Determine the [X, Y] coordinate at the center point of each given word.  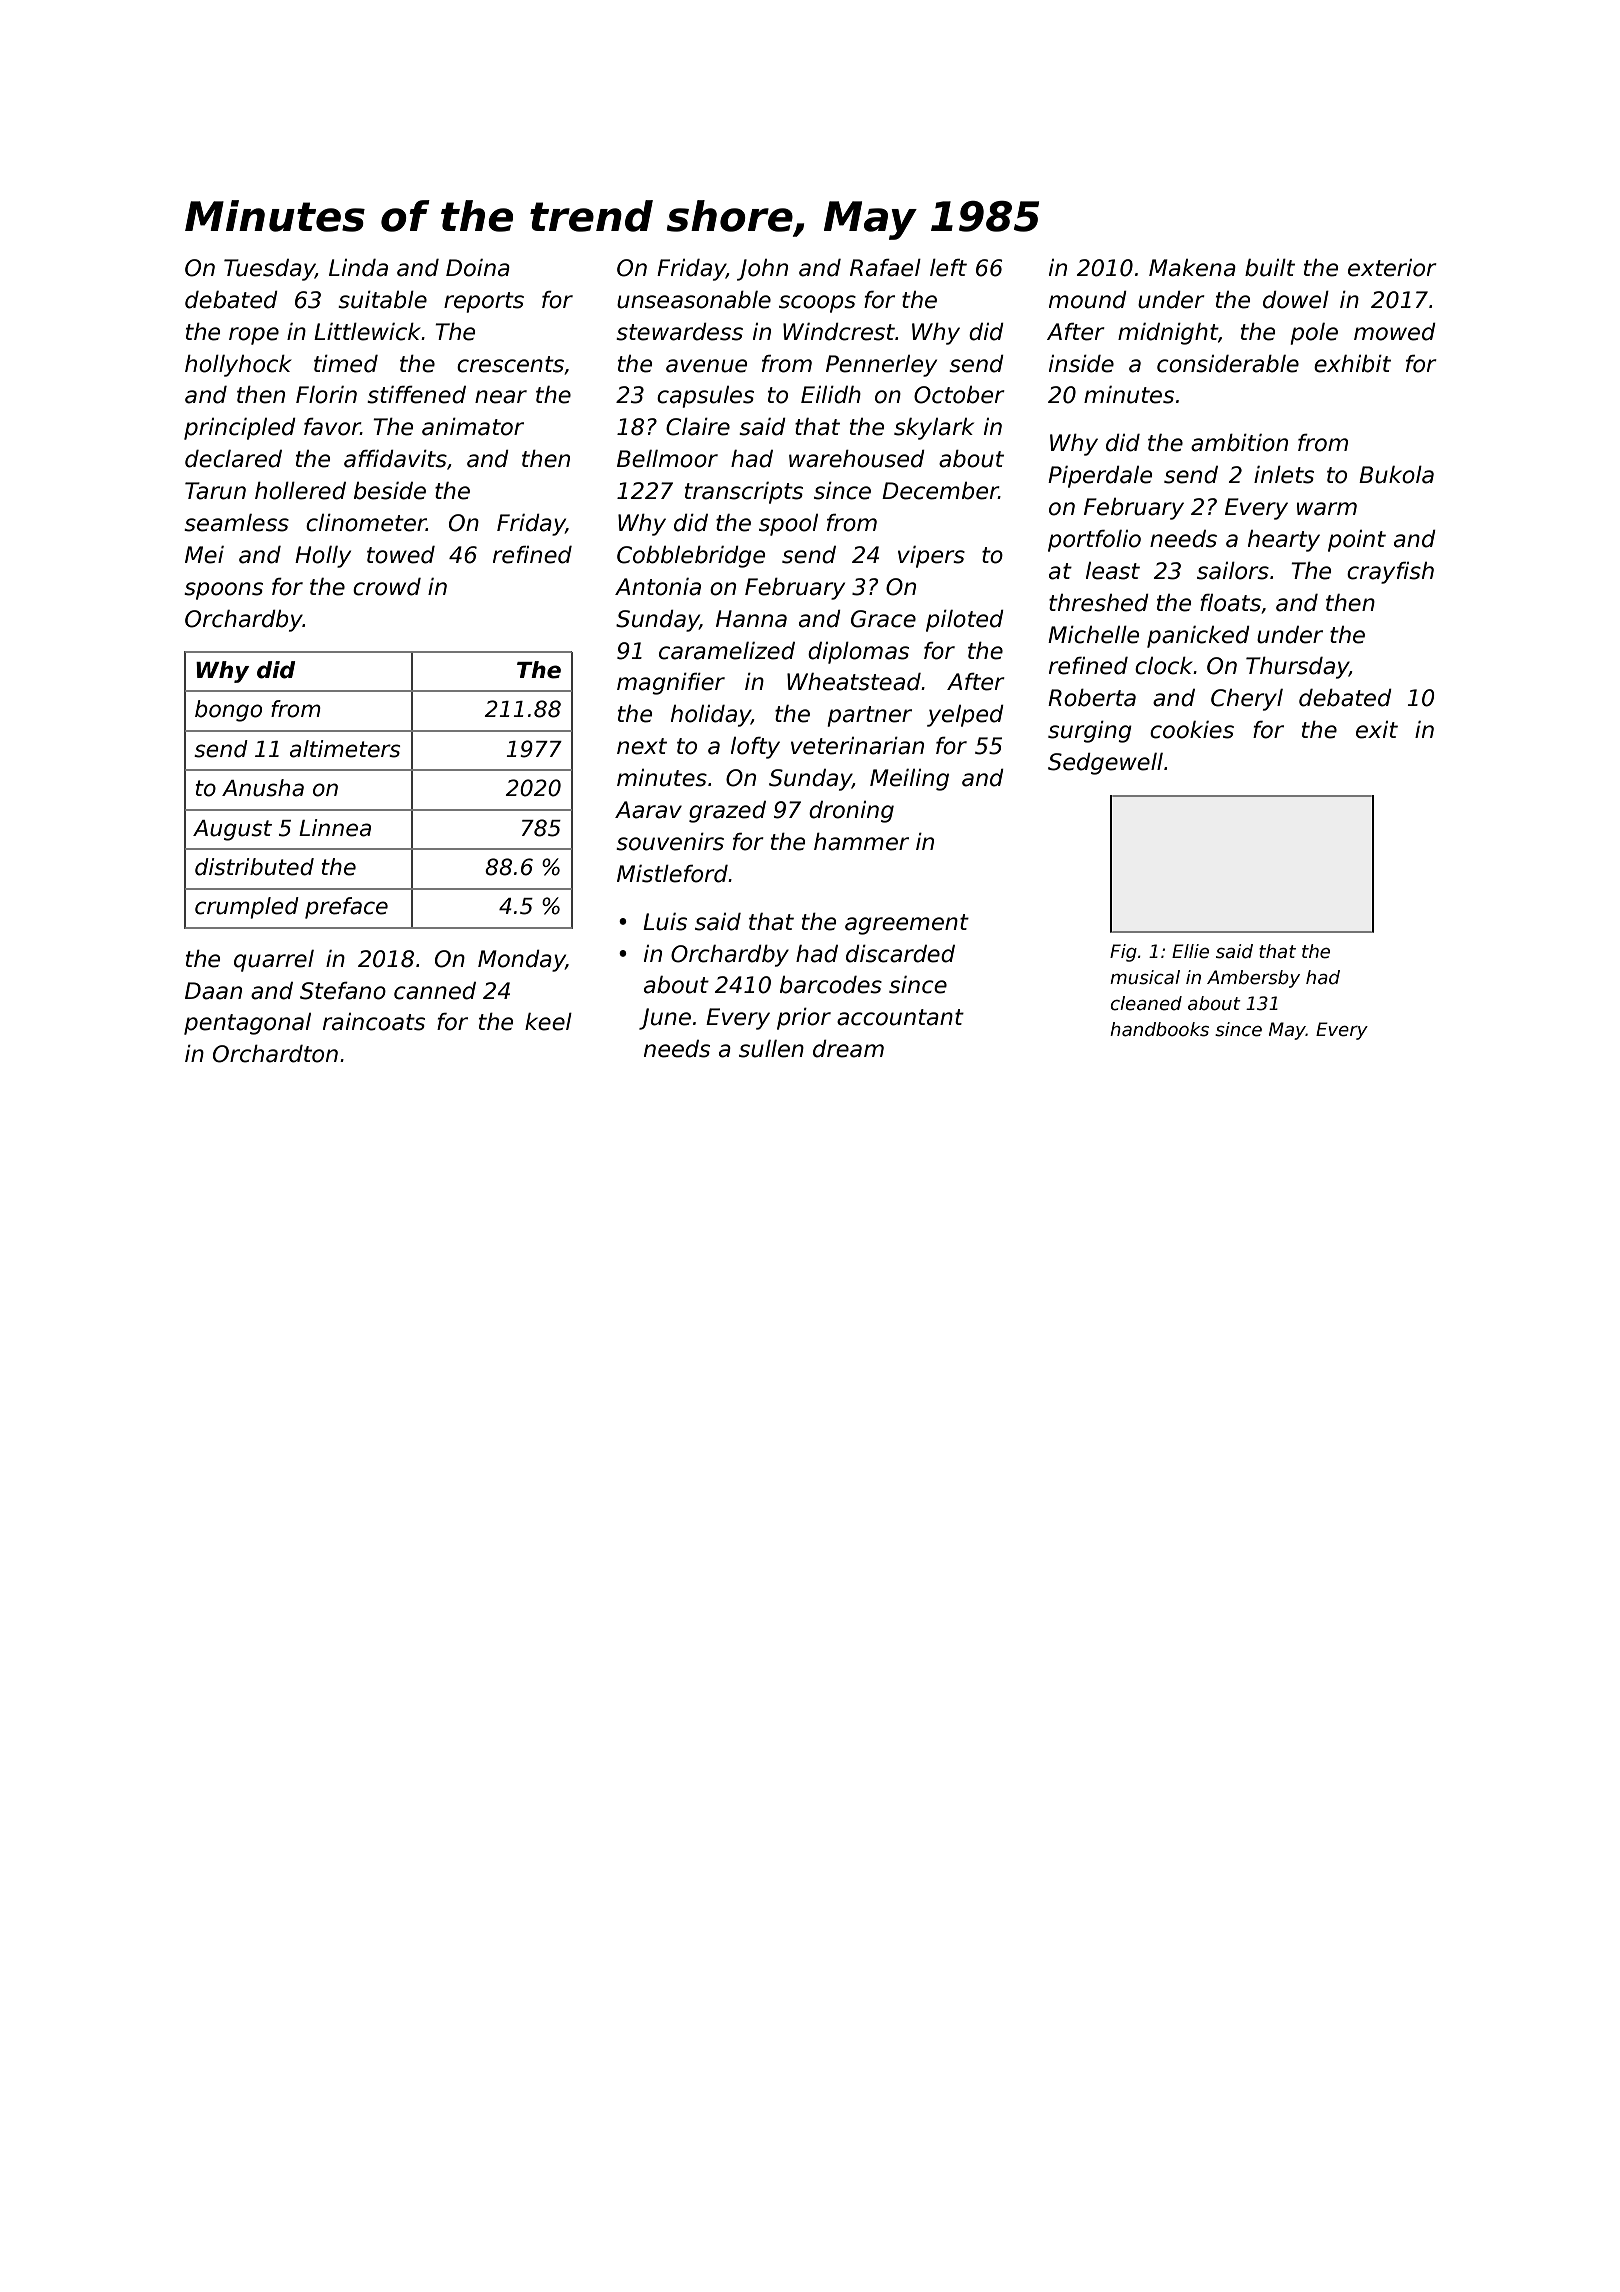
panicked [1198, 637]
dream [848, 1049]
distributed [254, 867]
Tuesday [269, 270]
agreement [907, 924]
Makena [1192, 268]
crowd [387, 587]
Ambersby [1253, 979]
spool [788, 525]
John [762, 270]
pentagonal [247, 1024]
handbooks [1159, 1029]
